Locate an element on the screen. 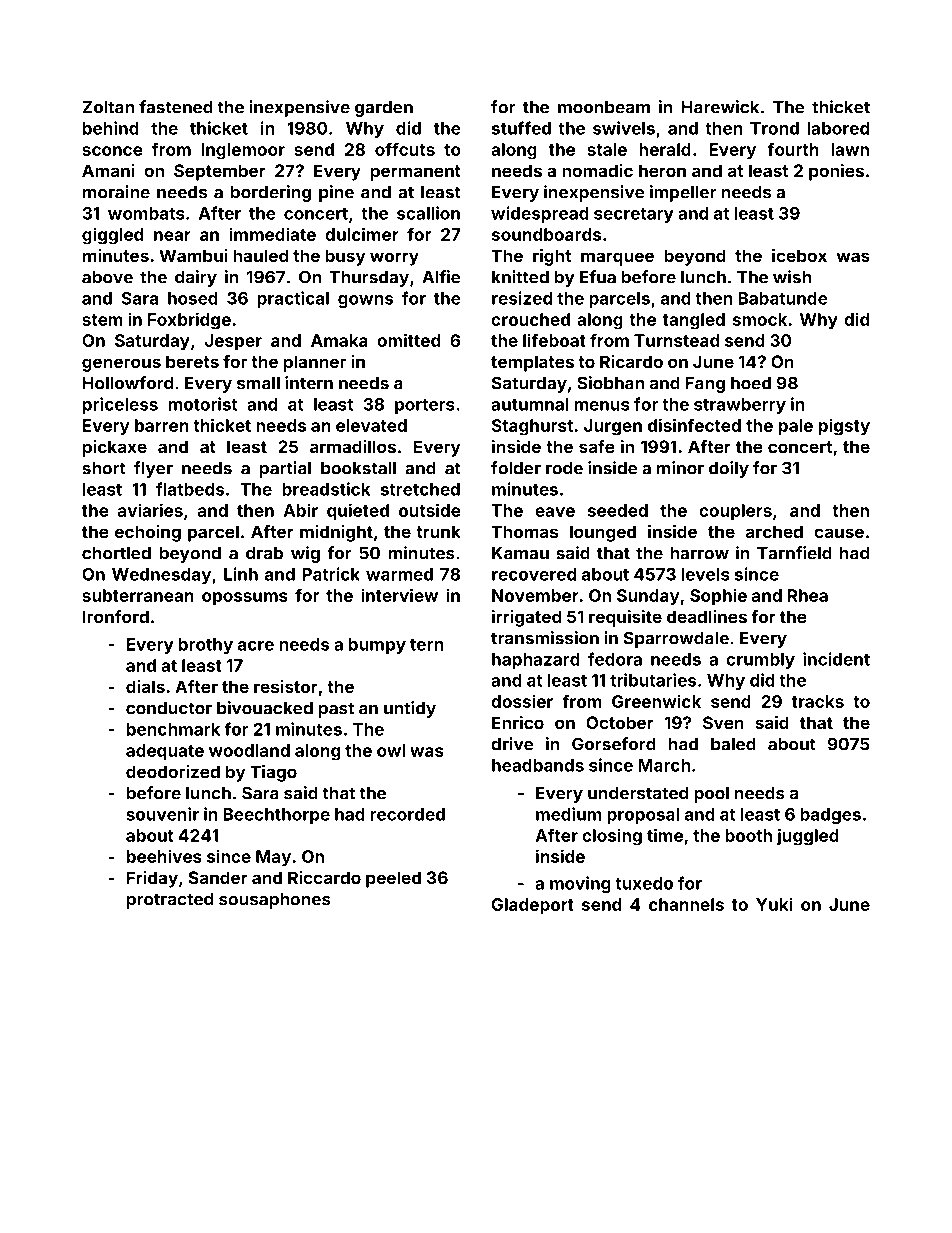 This screenshot has height=1233, width=952. secretary is located at coordinates (634, 215).
